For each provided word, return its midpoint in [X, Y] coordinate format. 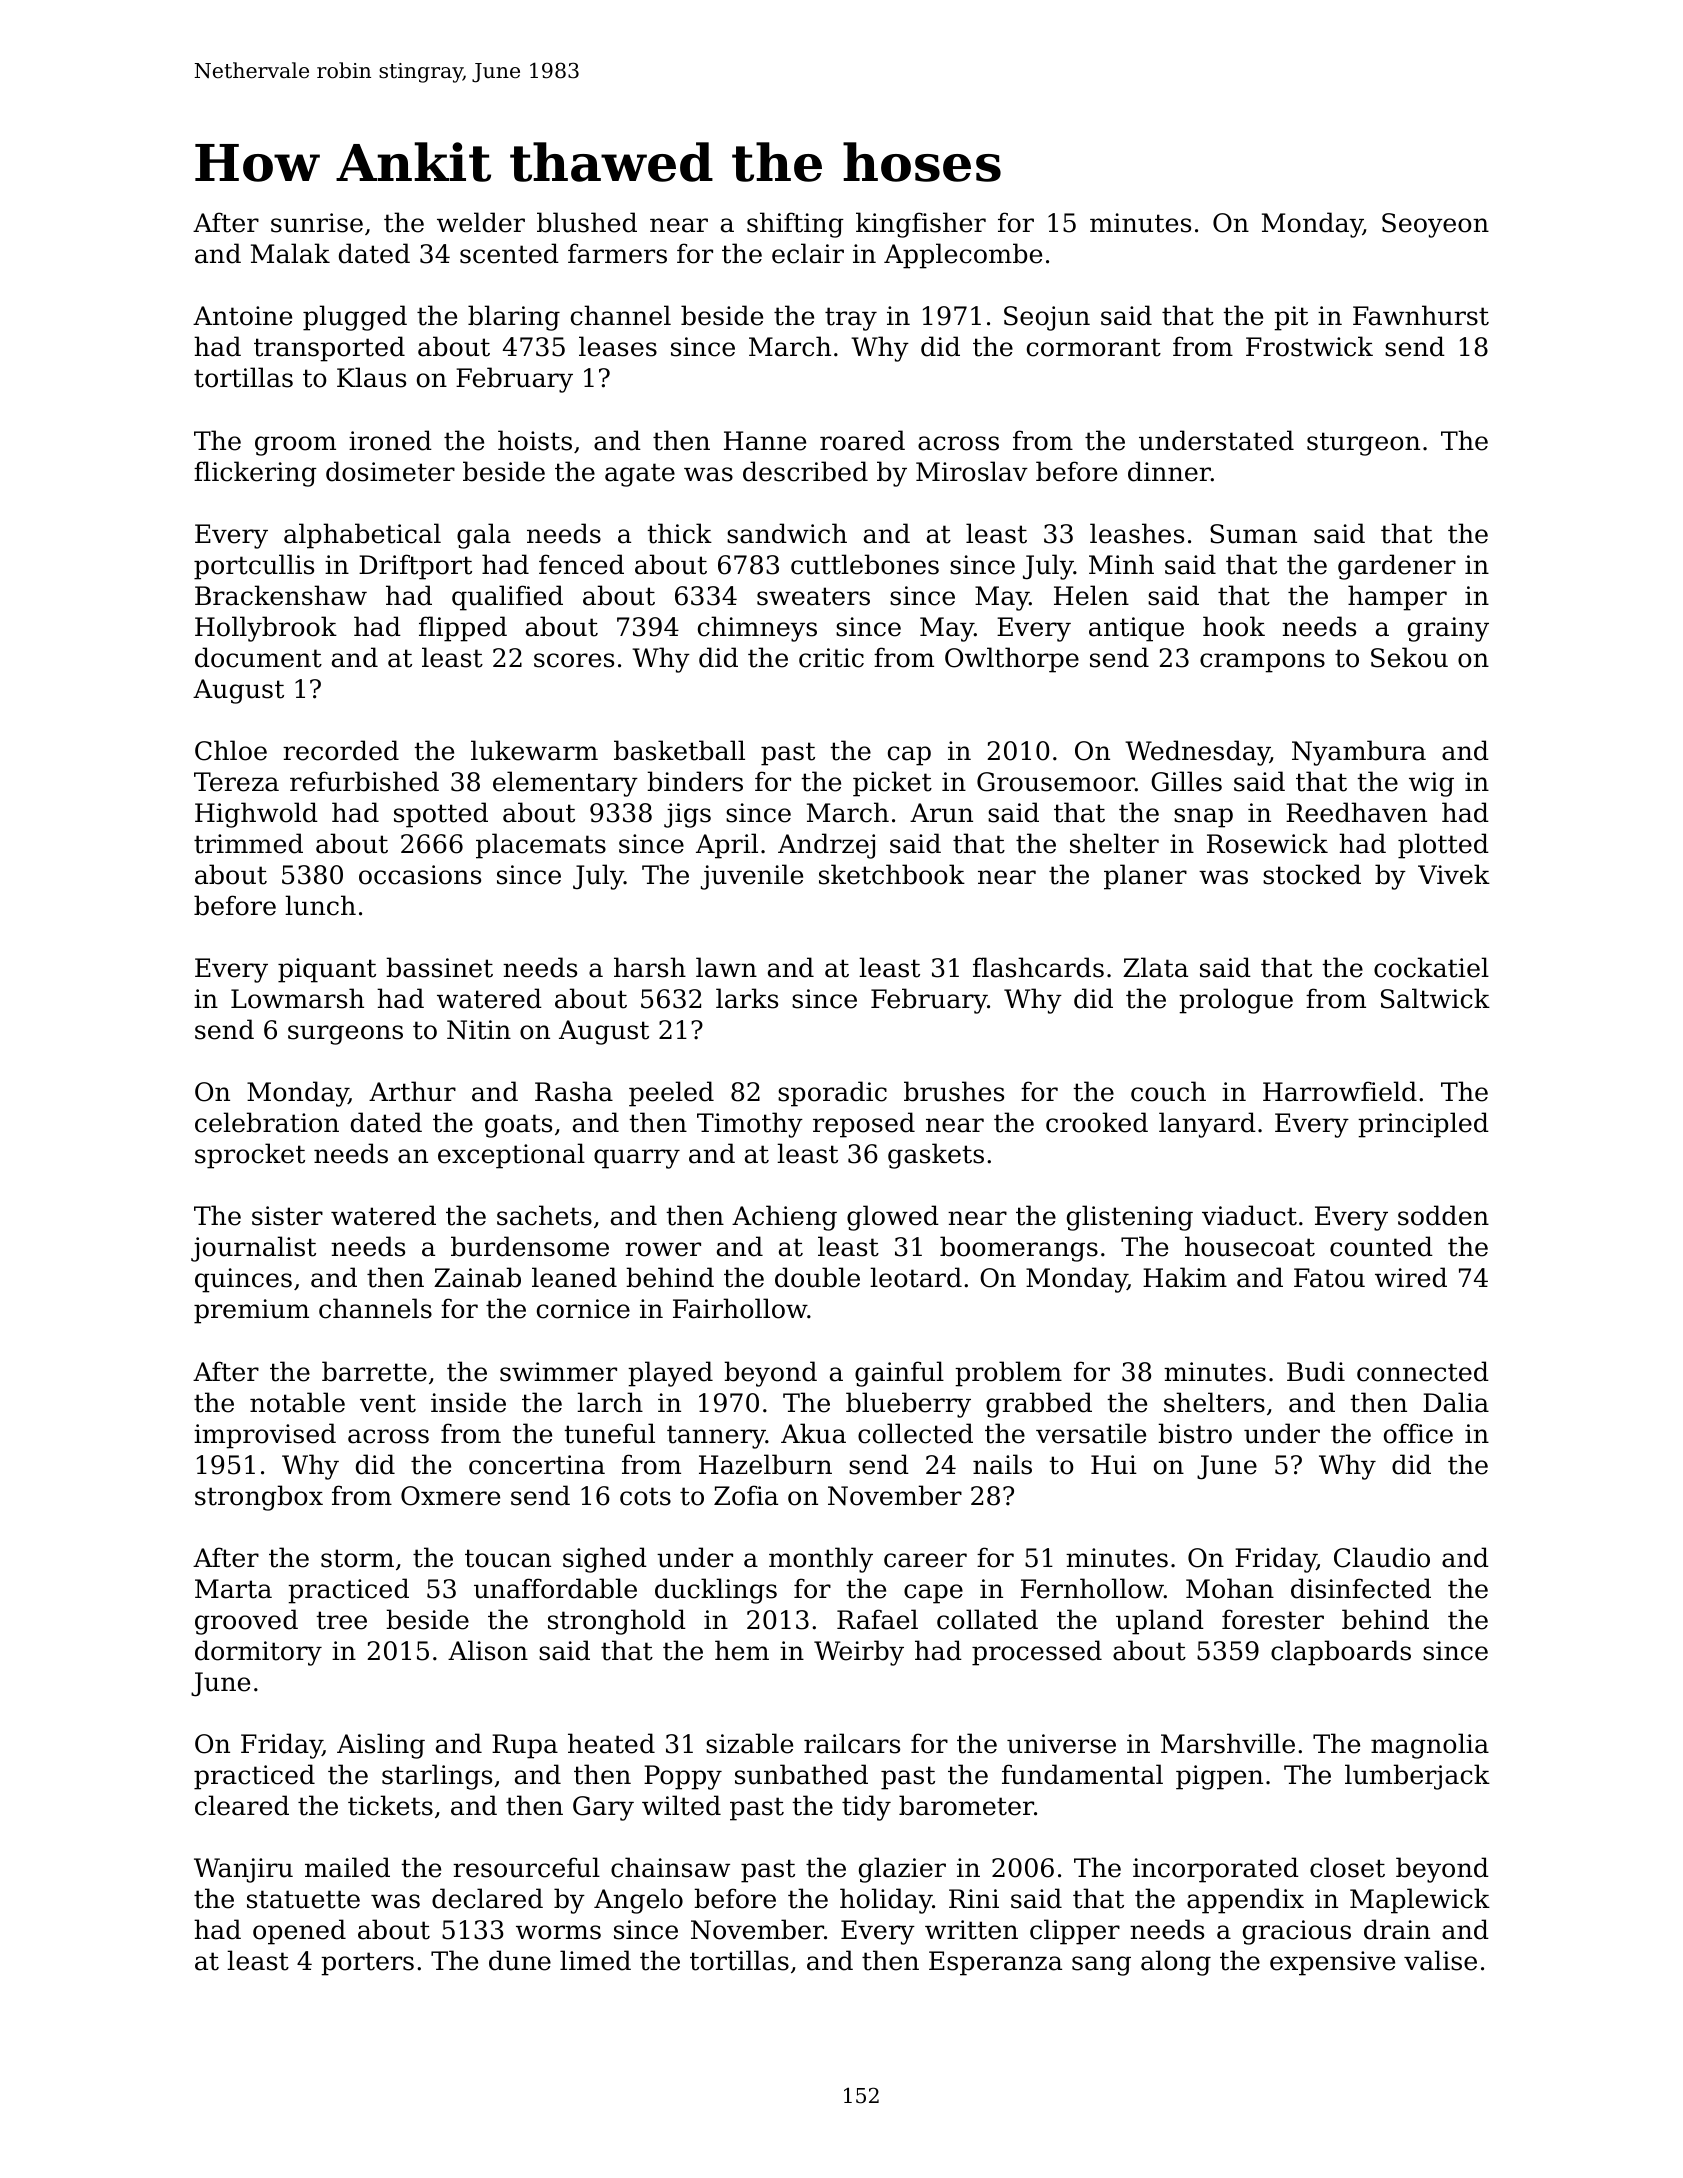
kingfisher [921, 225]
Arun [941, 813]
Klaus [371, 377]
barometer [966, 1805]
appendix [1245, 1901]
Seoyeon [1435, 225]
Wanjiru [243, 1870]
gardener [1397, 567]
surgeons [345, 1035]
